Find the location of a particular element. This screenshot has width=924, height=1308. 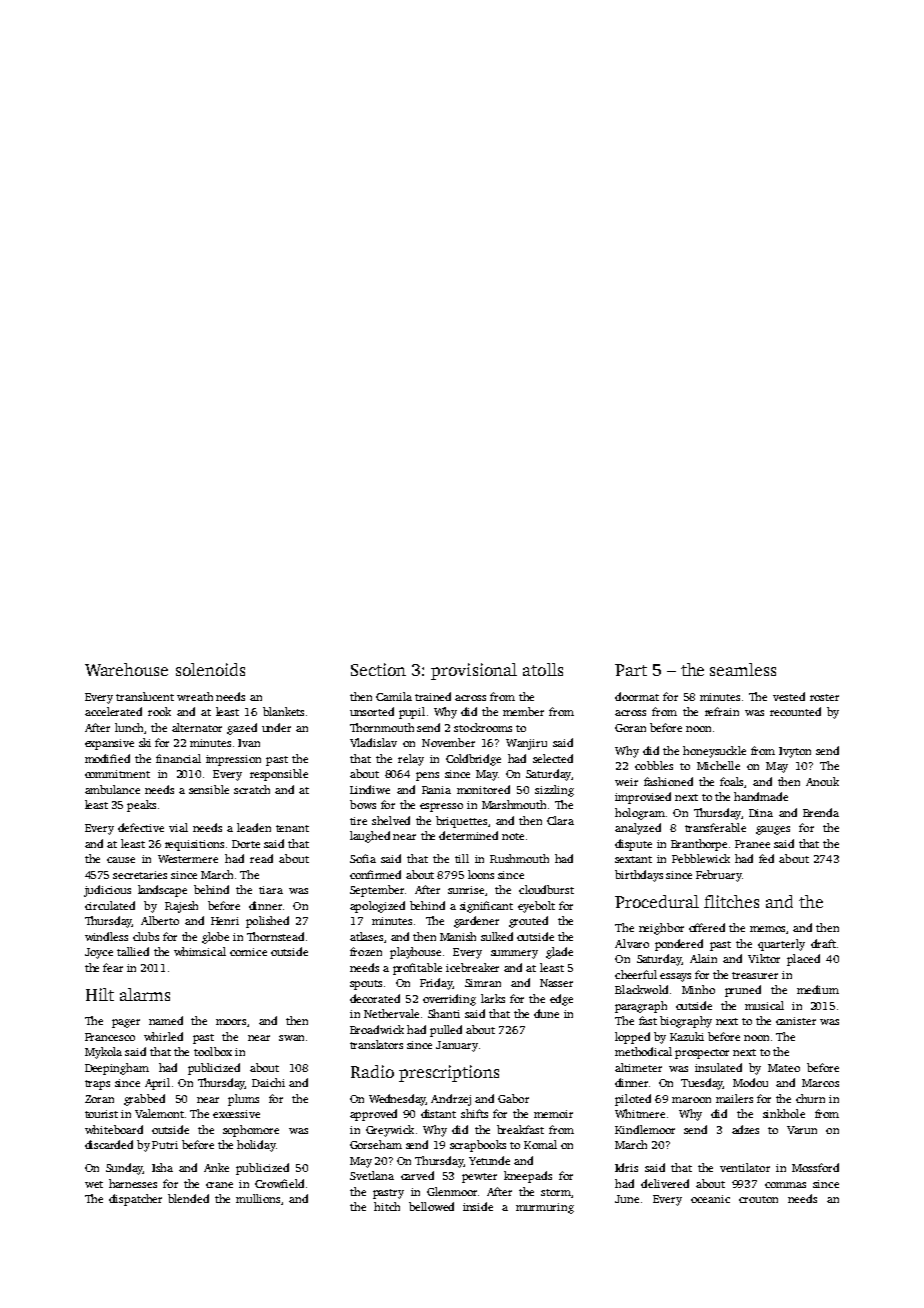

blended is located at coordinates (188, 1198).
